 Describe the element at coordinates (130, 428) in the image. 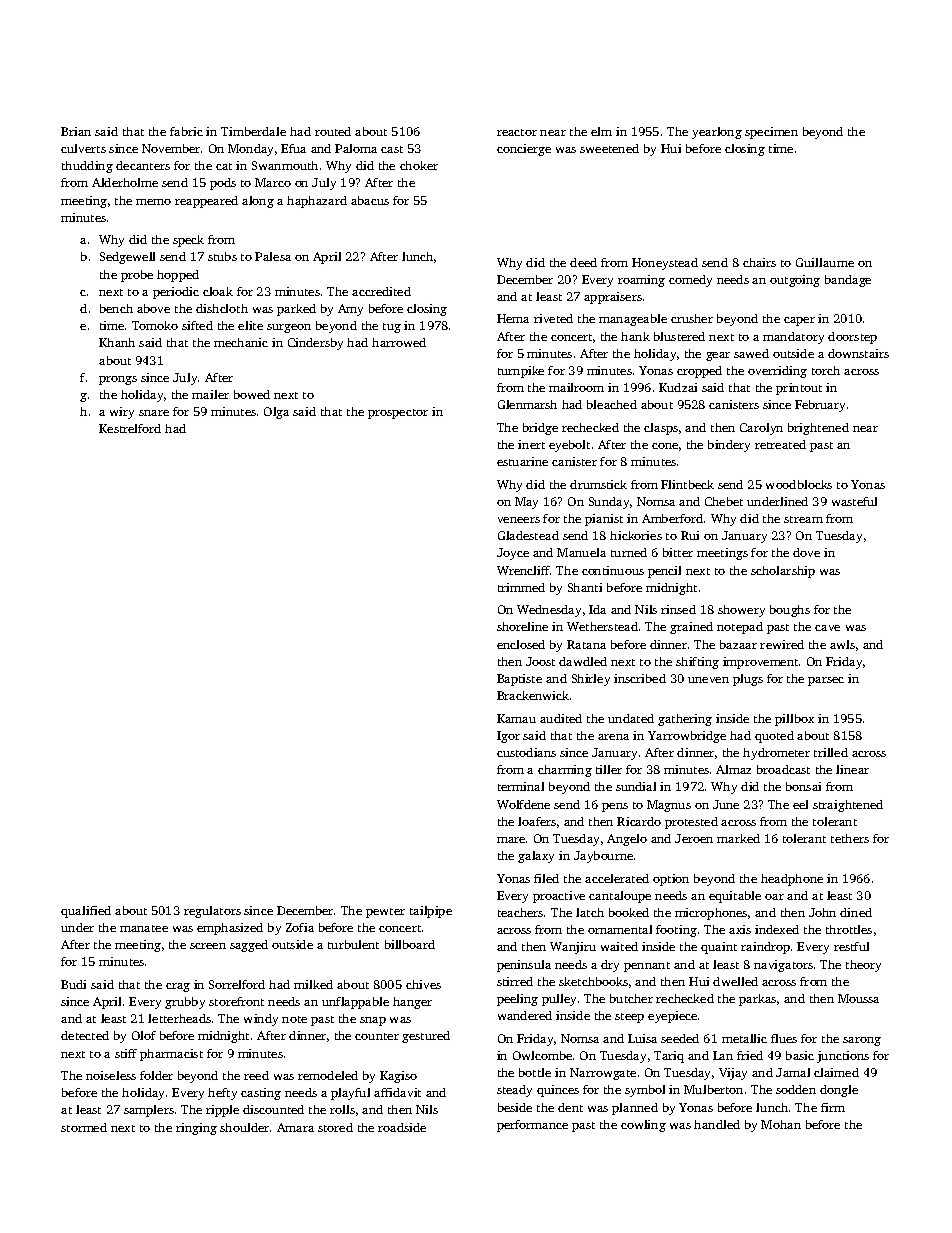

I see `Kestrelford` at that location.
